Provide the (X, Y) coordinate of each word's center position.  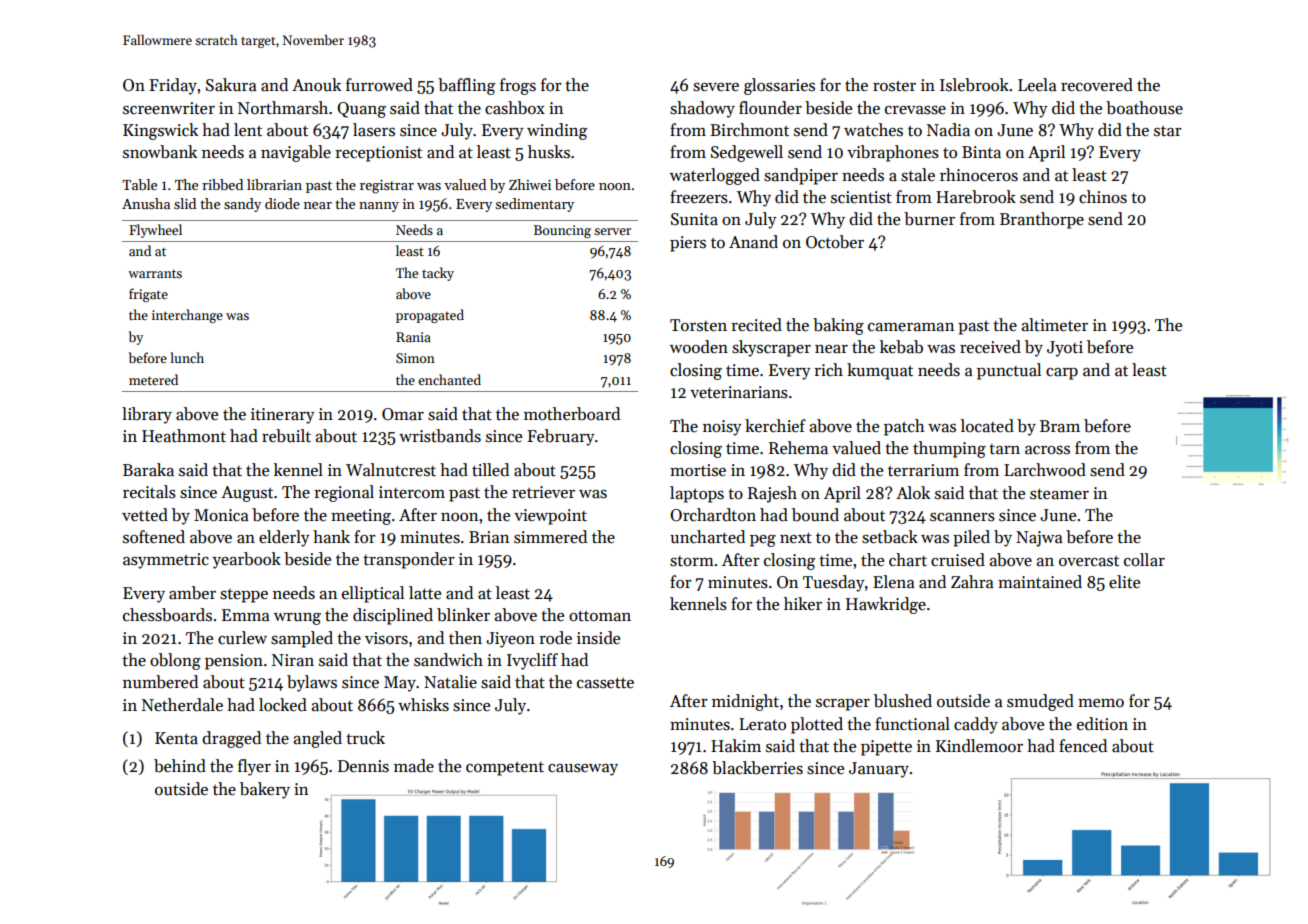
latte (425, 592)
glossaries (779, 86)
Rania (413, 337)
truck (365, 738)
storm (692, 561)
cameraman (911, 327)
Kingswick (160, 131)
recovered (1097, 85)
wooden (699, 347)
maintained (1040, 581)
